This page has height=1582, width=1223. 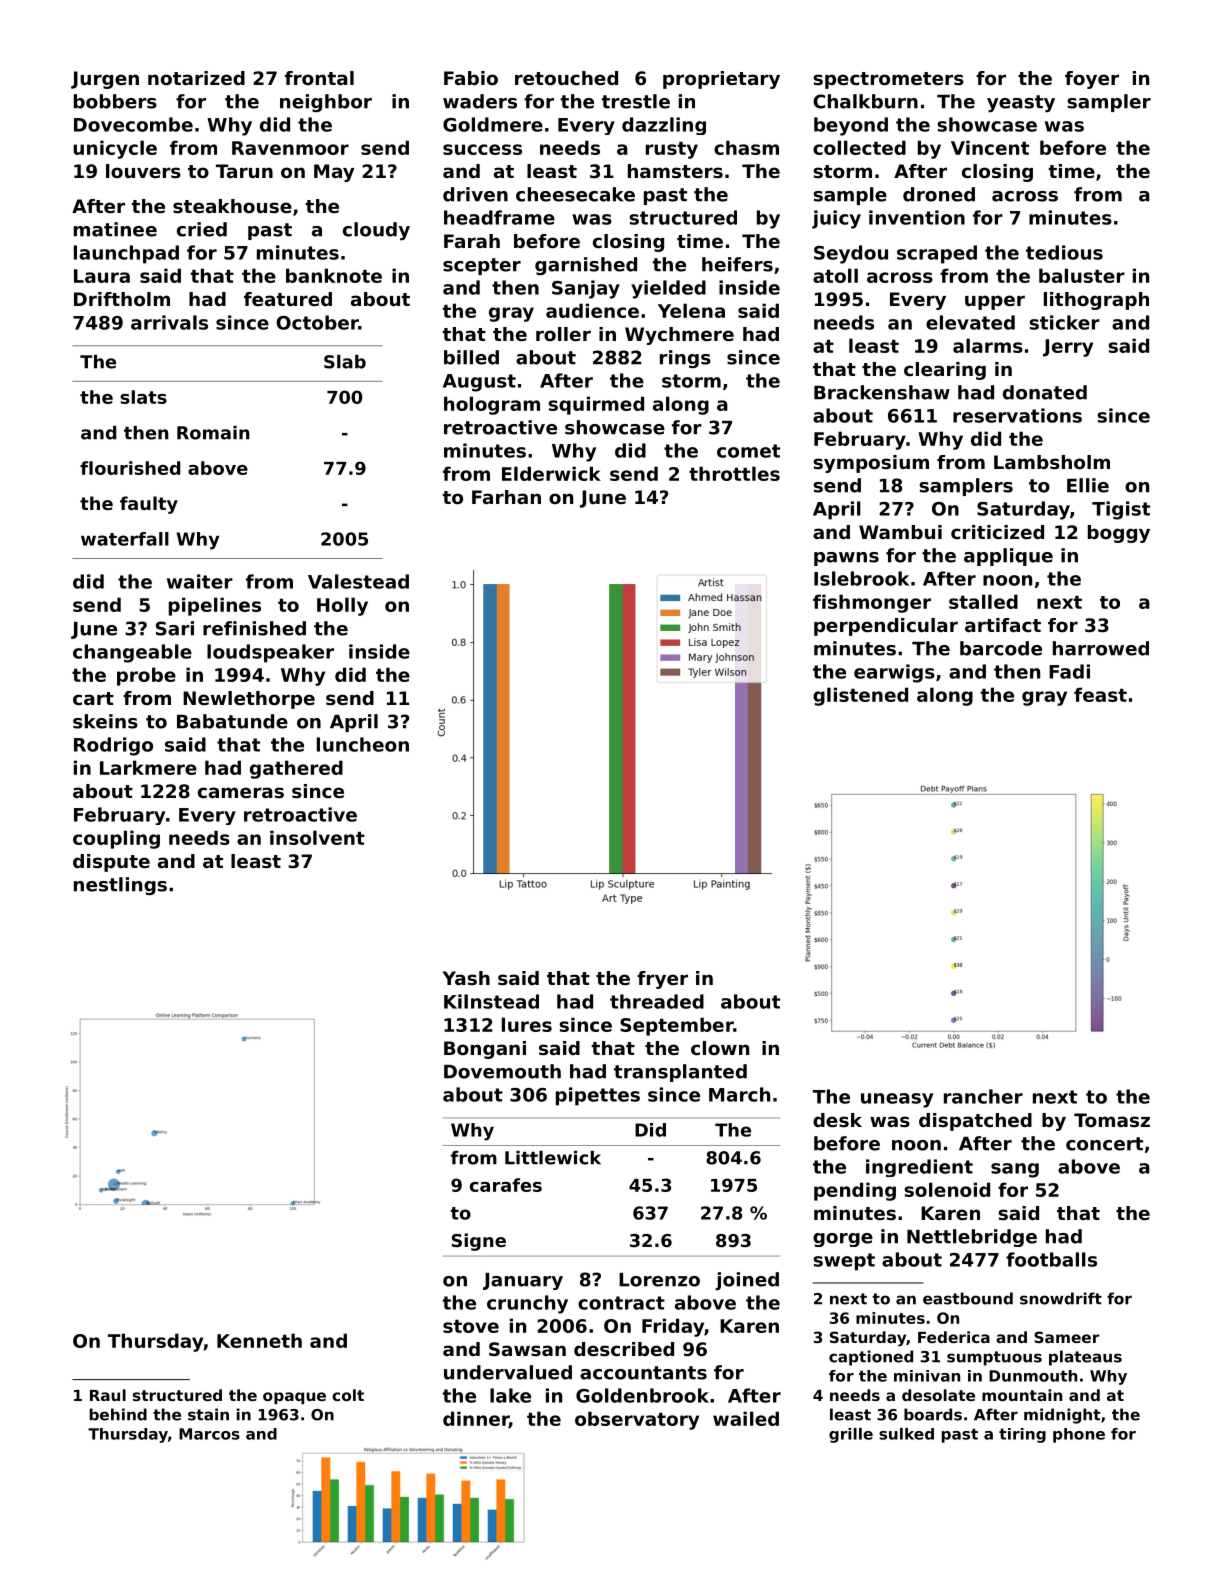 I want to click on fryer, so click(x=662, y=980).
